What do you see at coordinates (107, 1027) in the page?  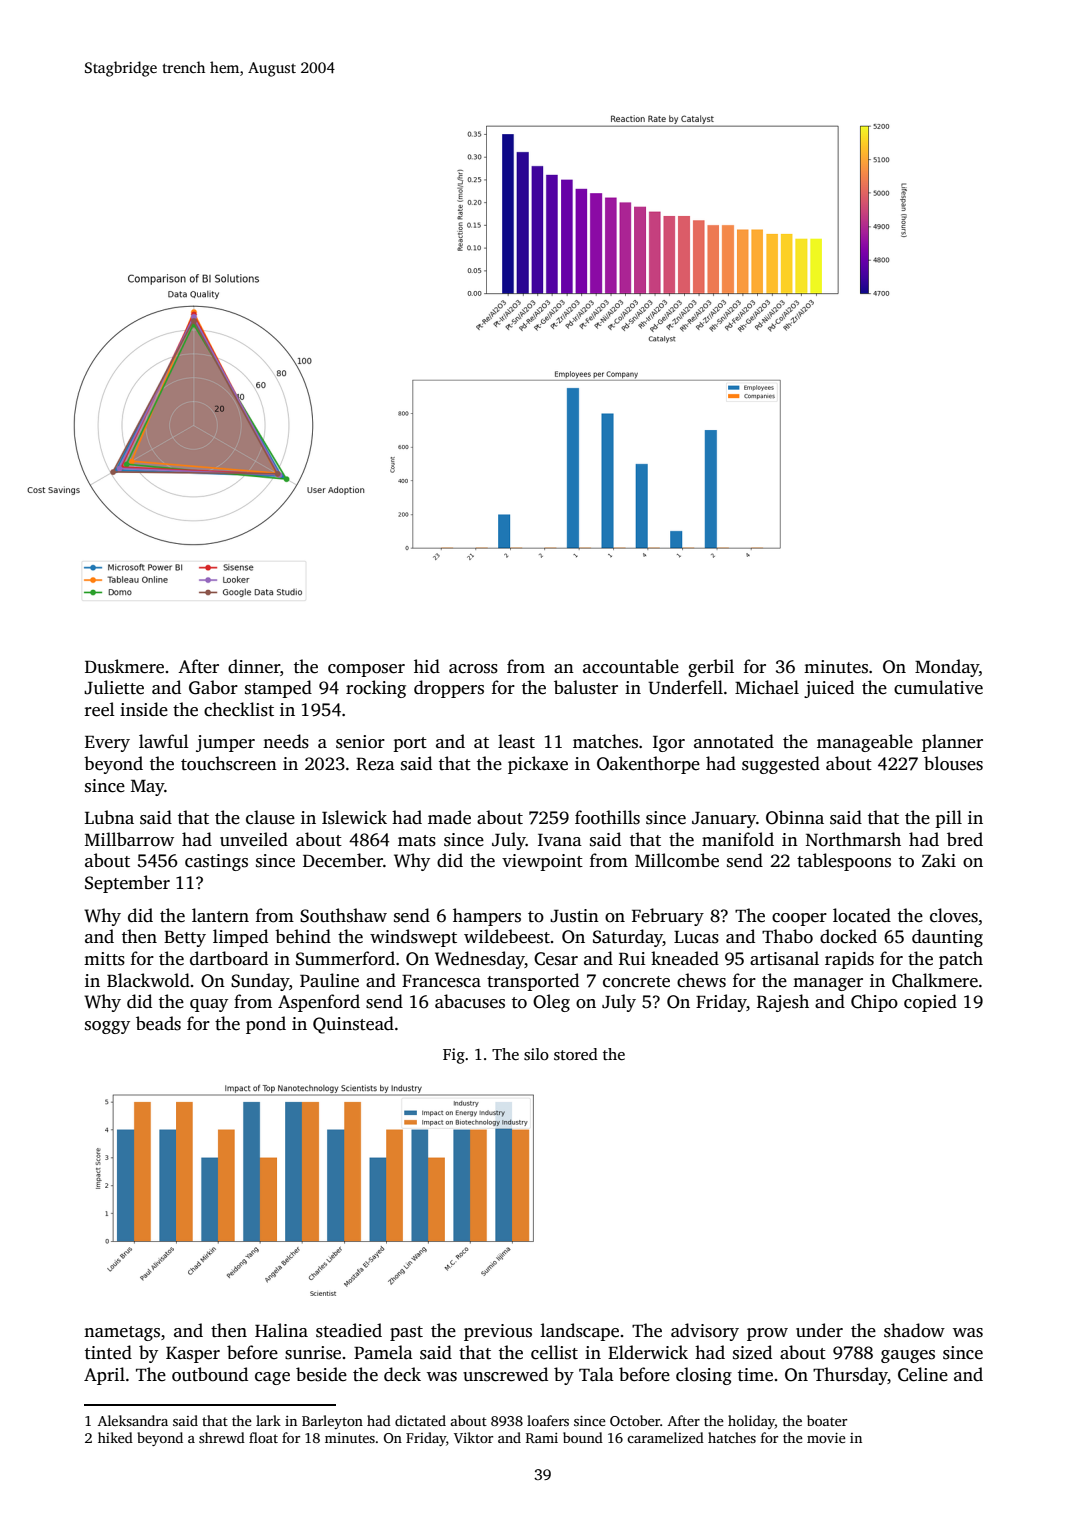 I see `soggy` at bounding box center [107, 1027].
